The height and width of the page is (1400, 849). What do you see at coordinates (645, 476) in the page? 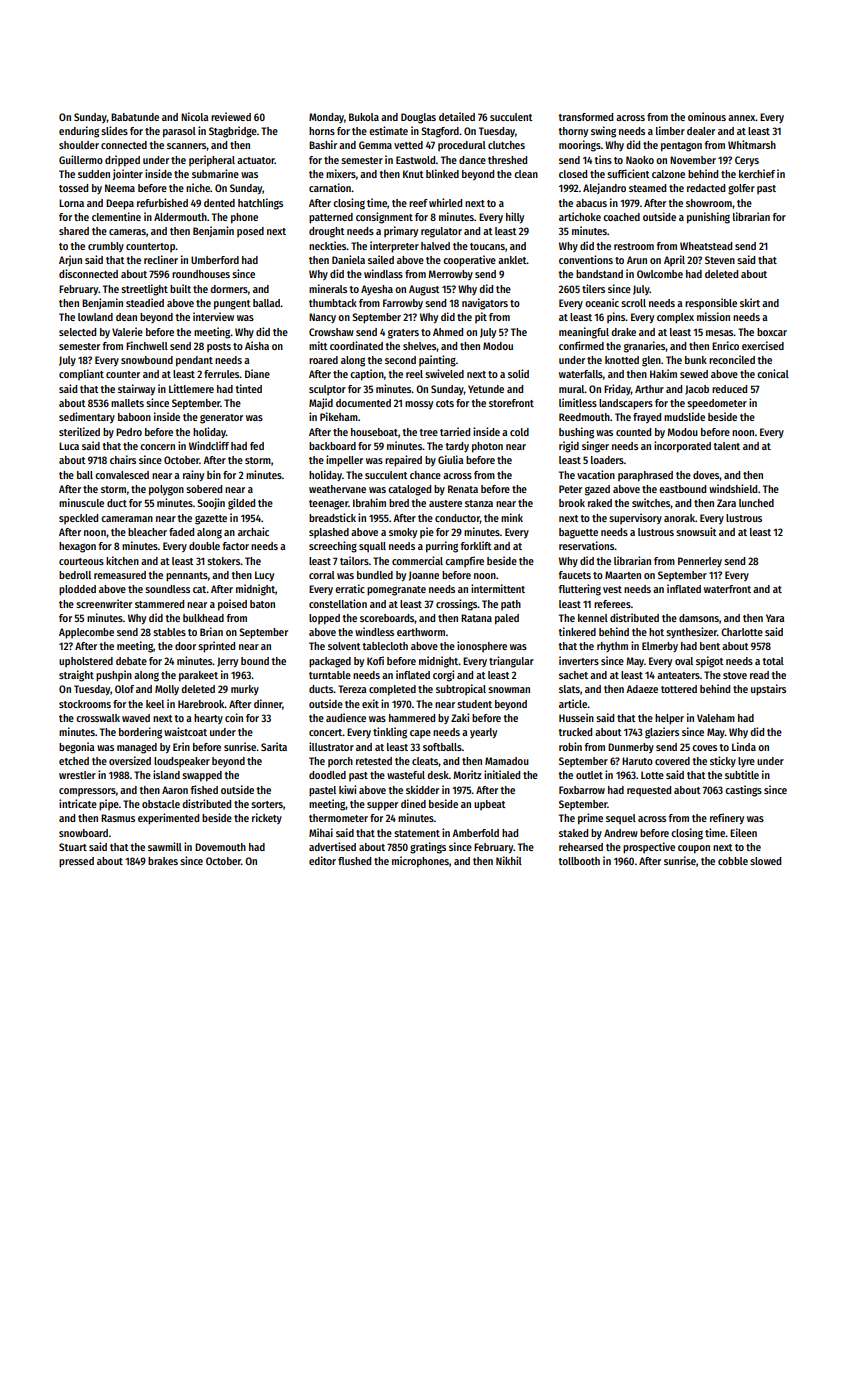
I see `paraphrased` at bounding box center [645, 476].
